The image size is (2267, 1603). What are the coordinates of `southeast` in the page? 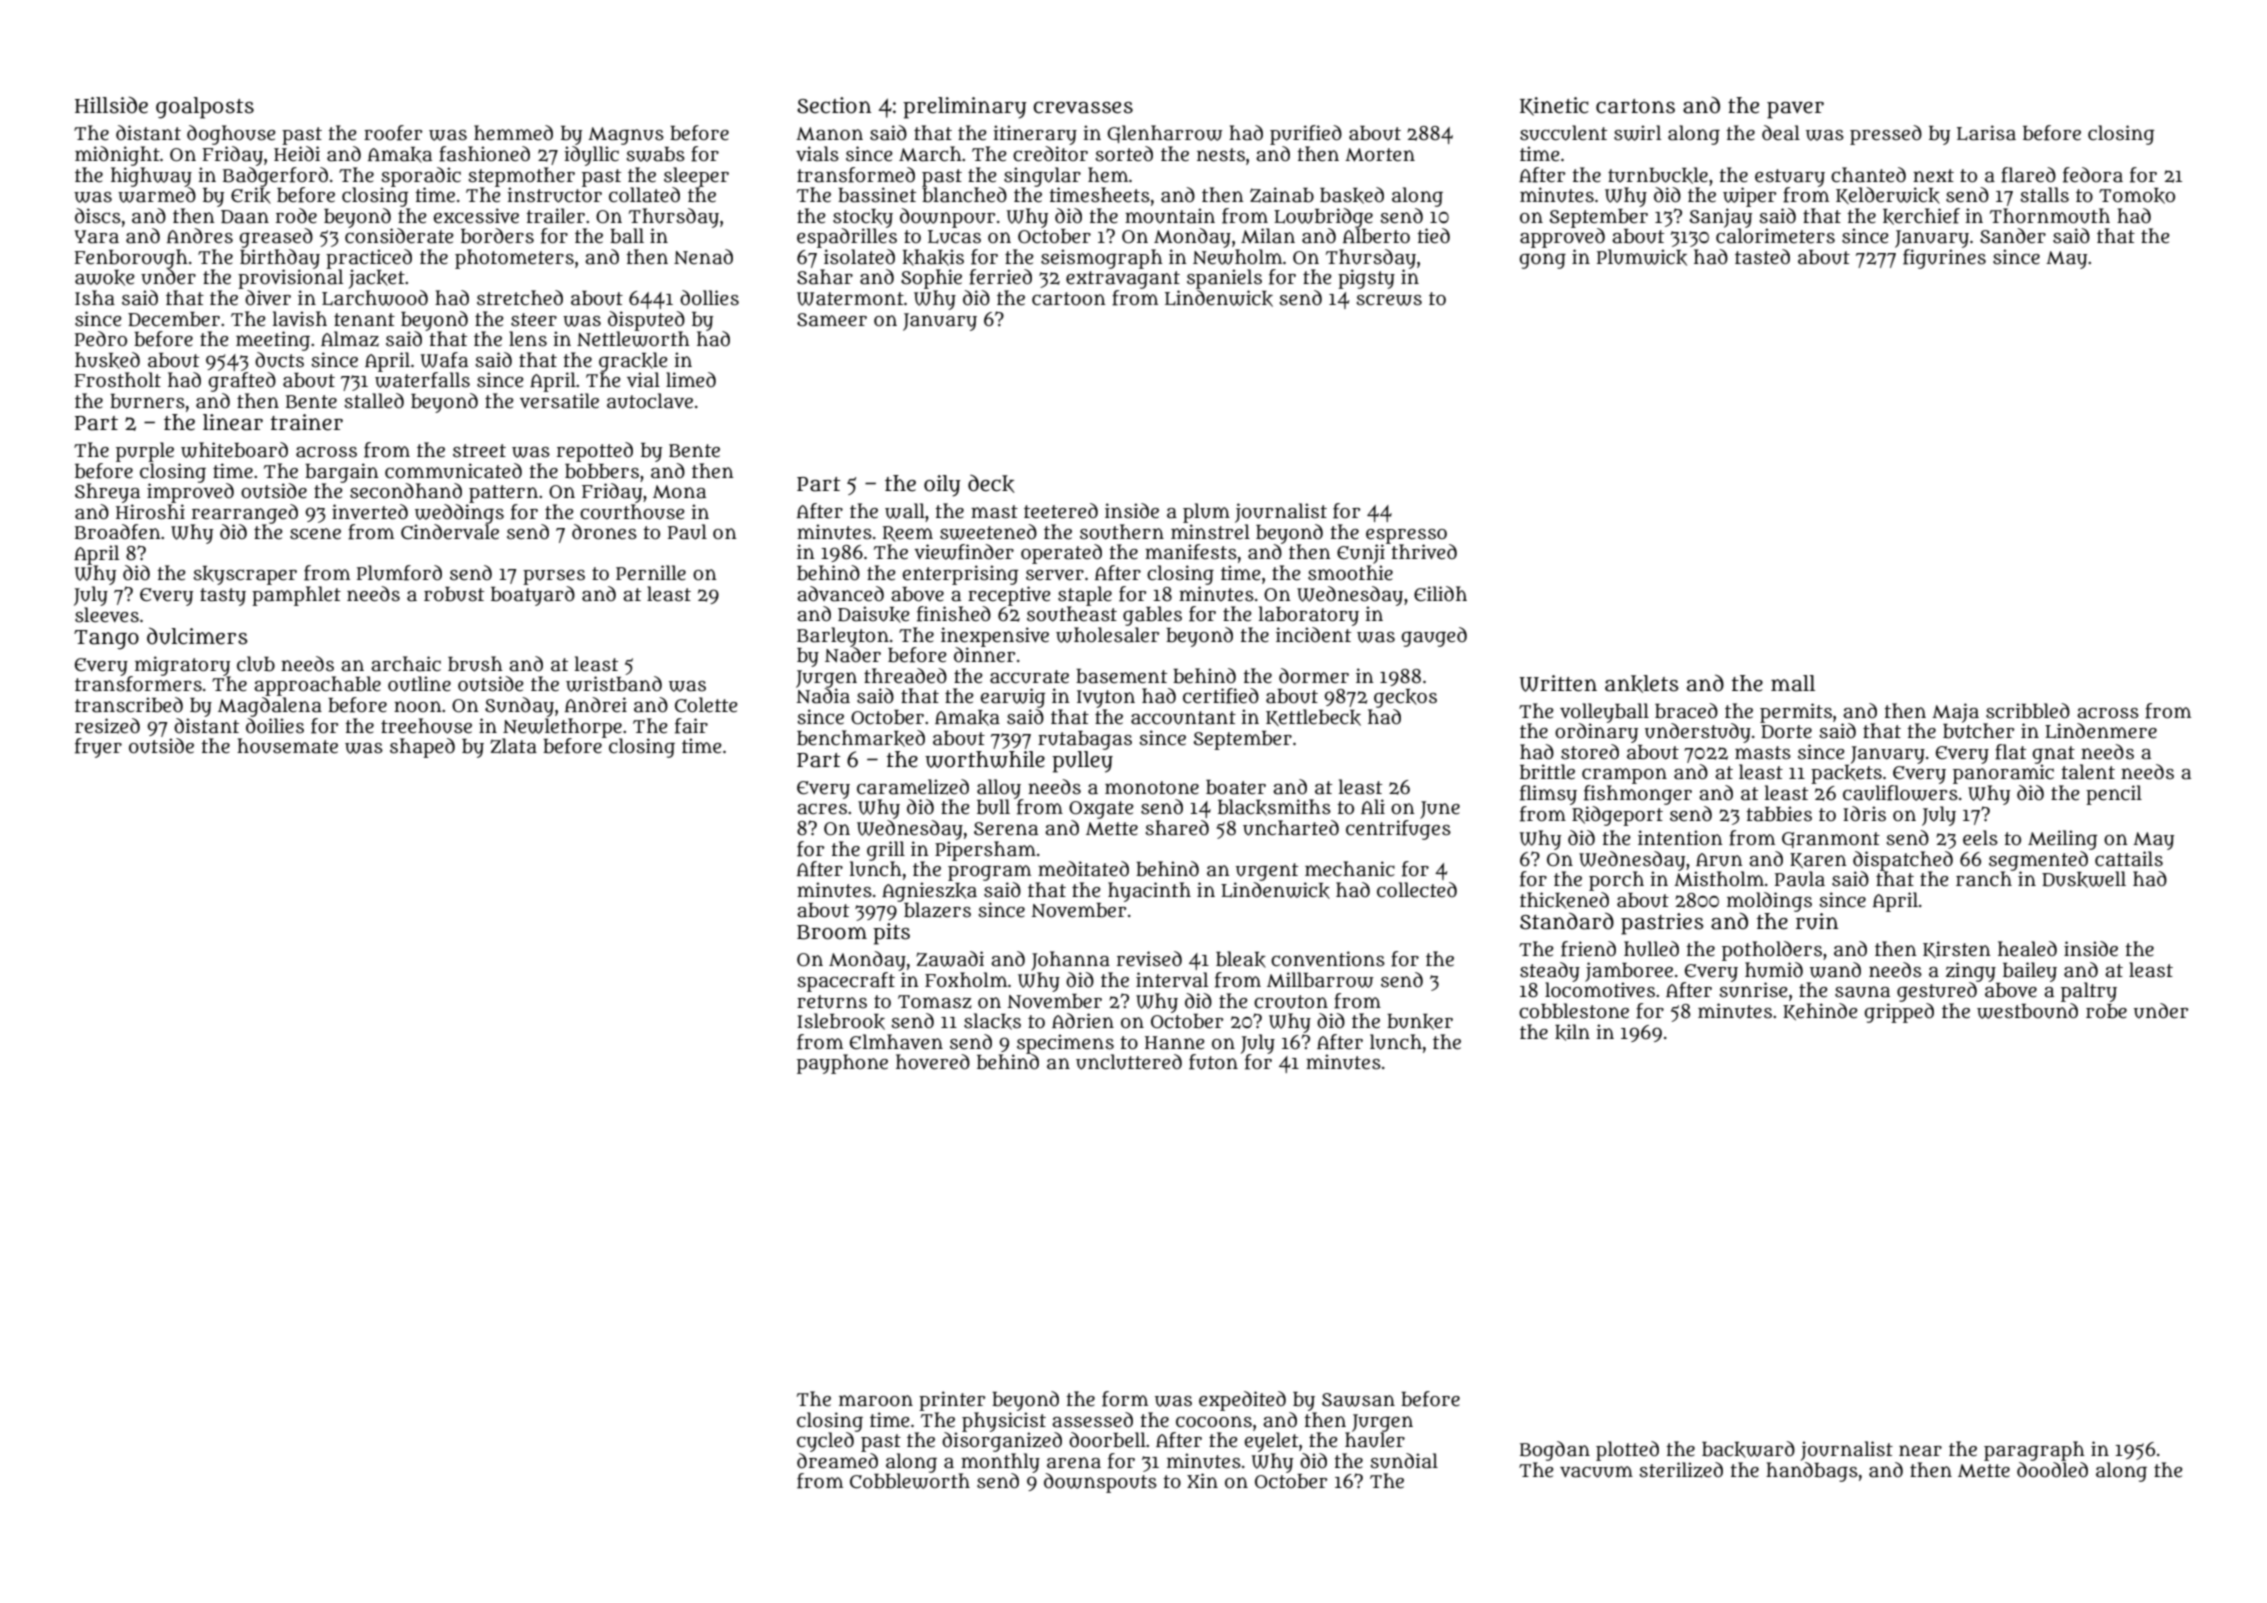 It's located at (1072, 614).
